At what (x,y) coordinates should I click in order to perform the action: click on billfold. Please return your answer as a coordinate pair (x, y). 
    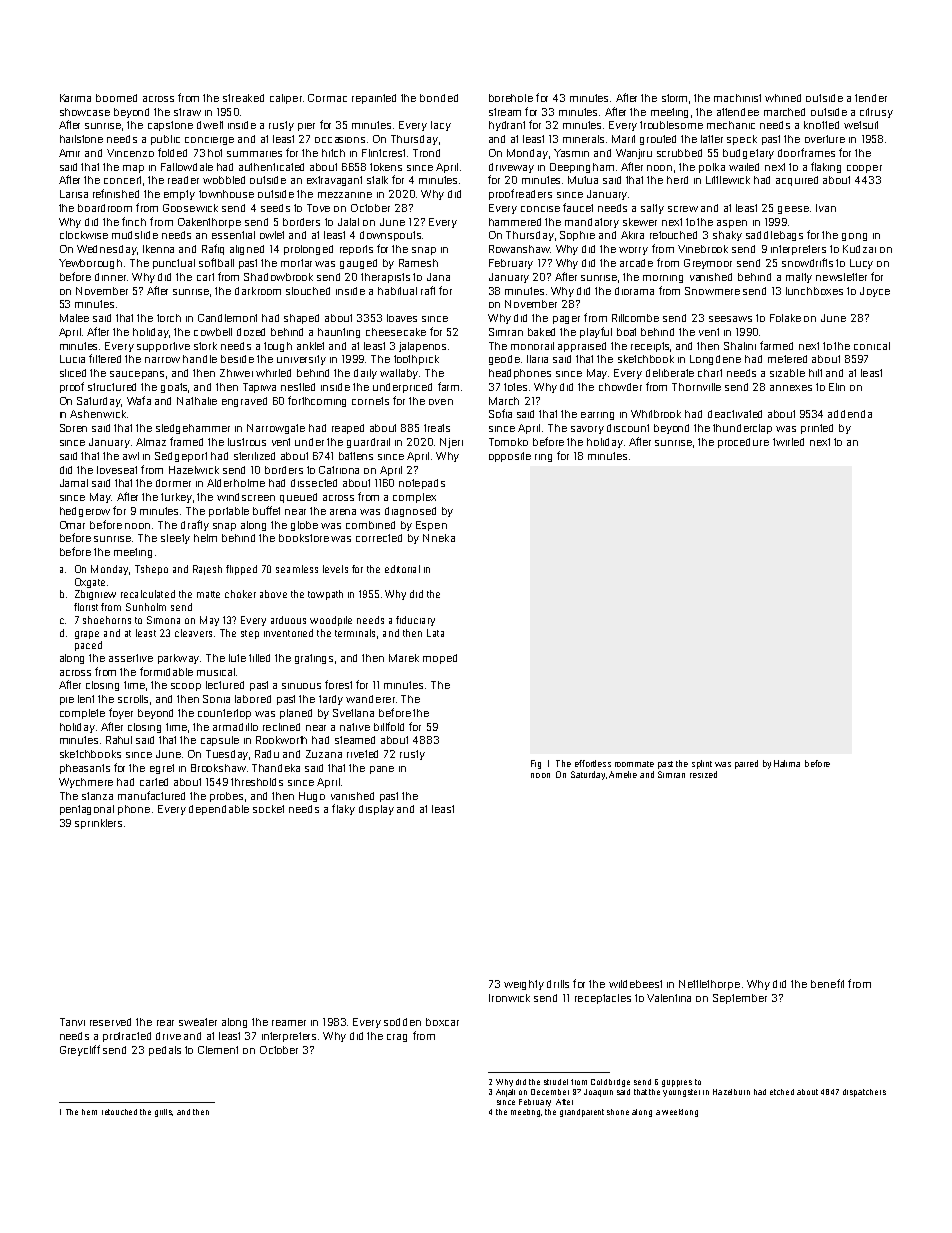
    Looking at the image, I should click on (389, 726).
